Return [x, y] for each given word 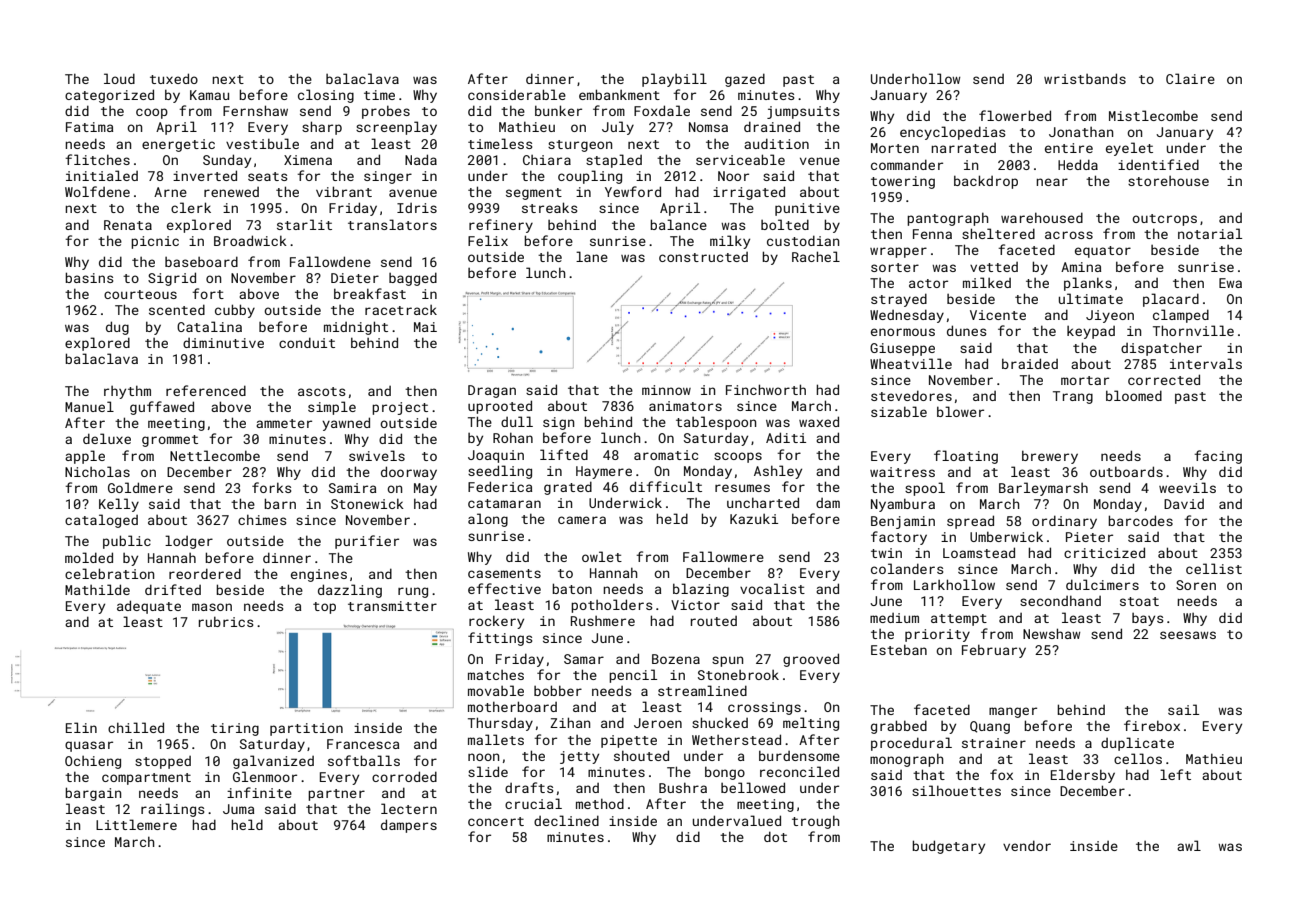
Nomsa [708, 127]
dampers [409, 826]
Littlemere [136, 824]
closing [326, 96]
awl [1189, 845]
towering [903, 182]
